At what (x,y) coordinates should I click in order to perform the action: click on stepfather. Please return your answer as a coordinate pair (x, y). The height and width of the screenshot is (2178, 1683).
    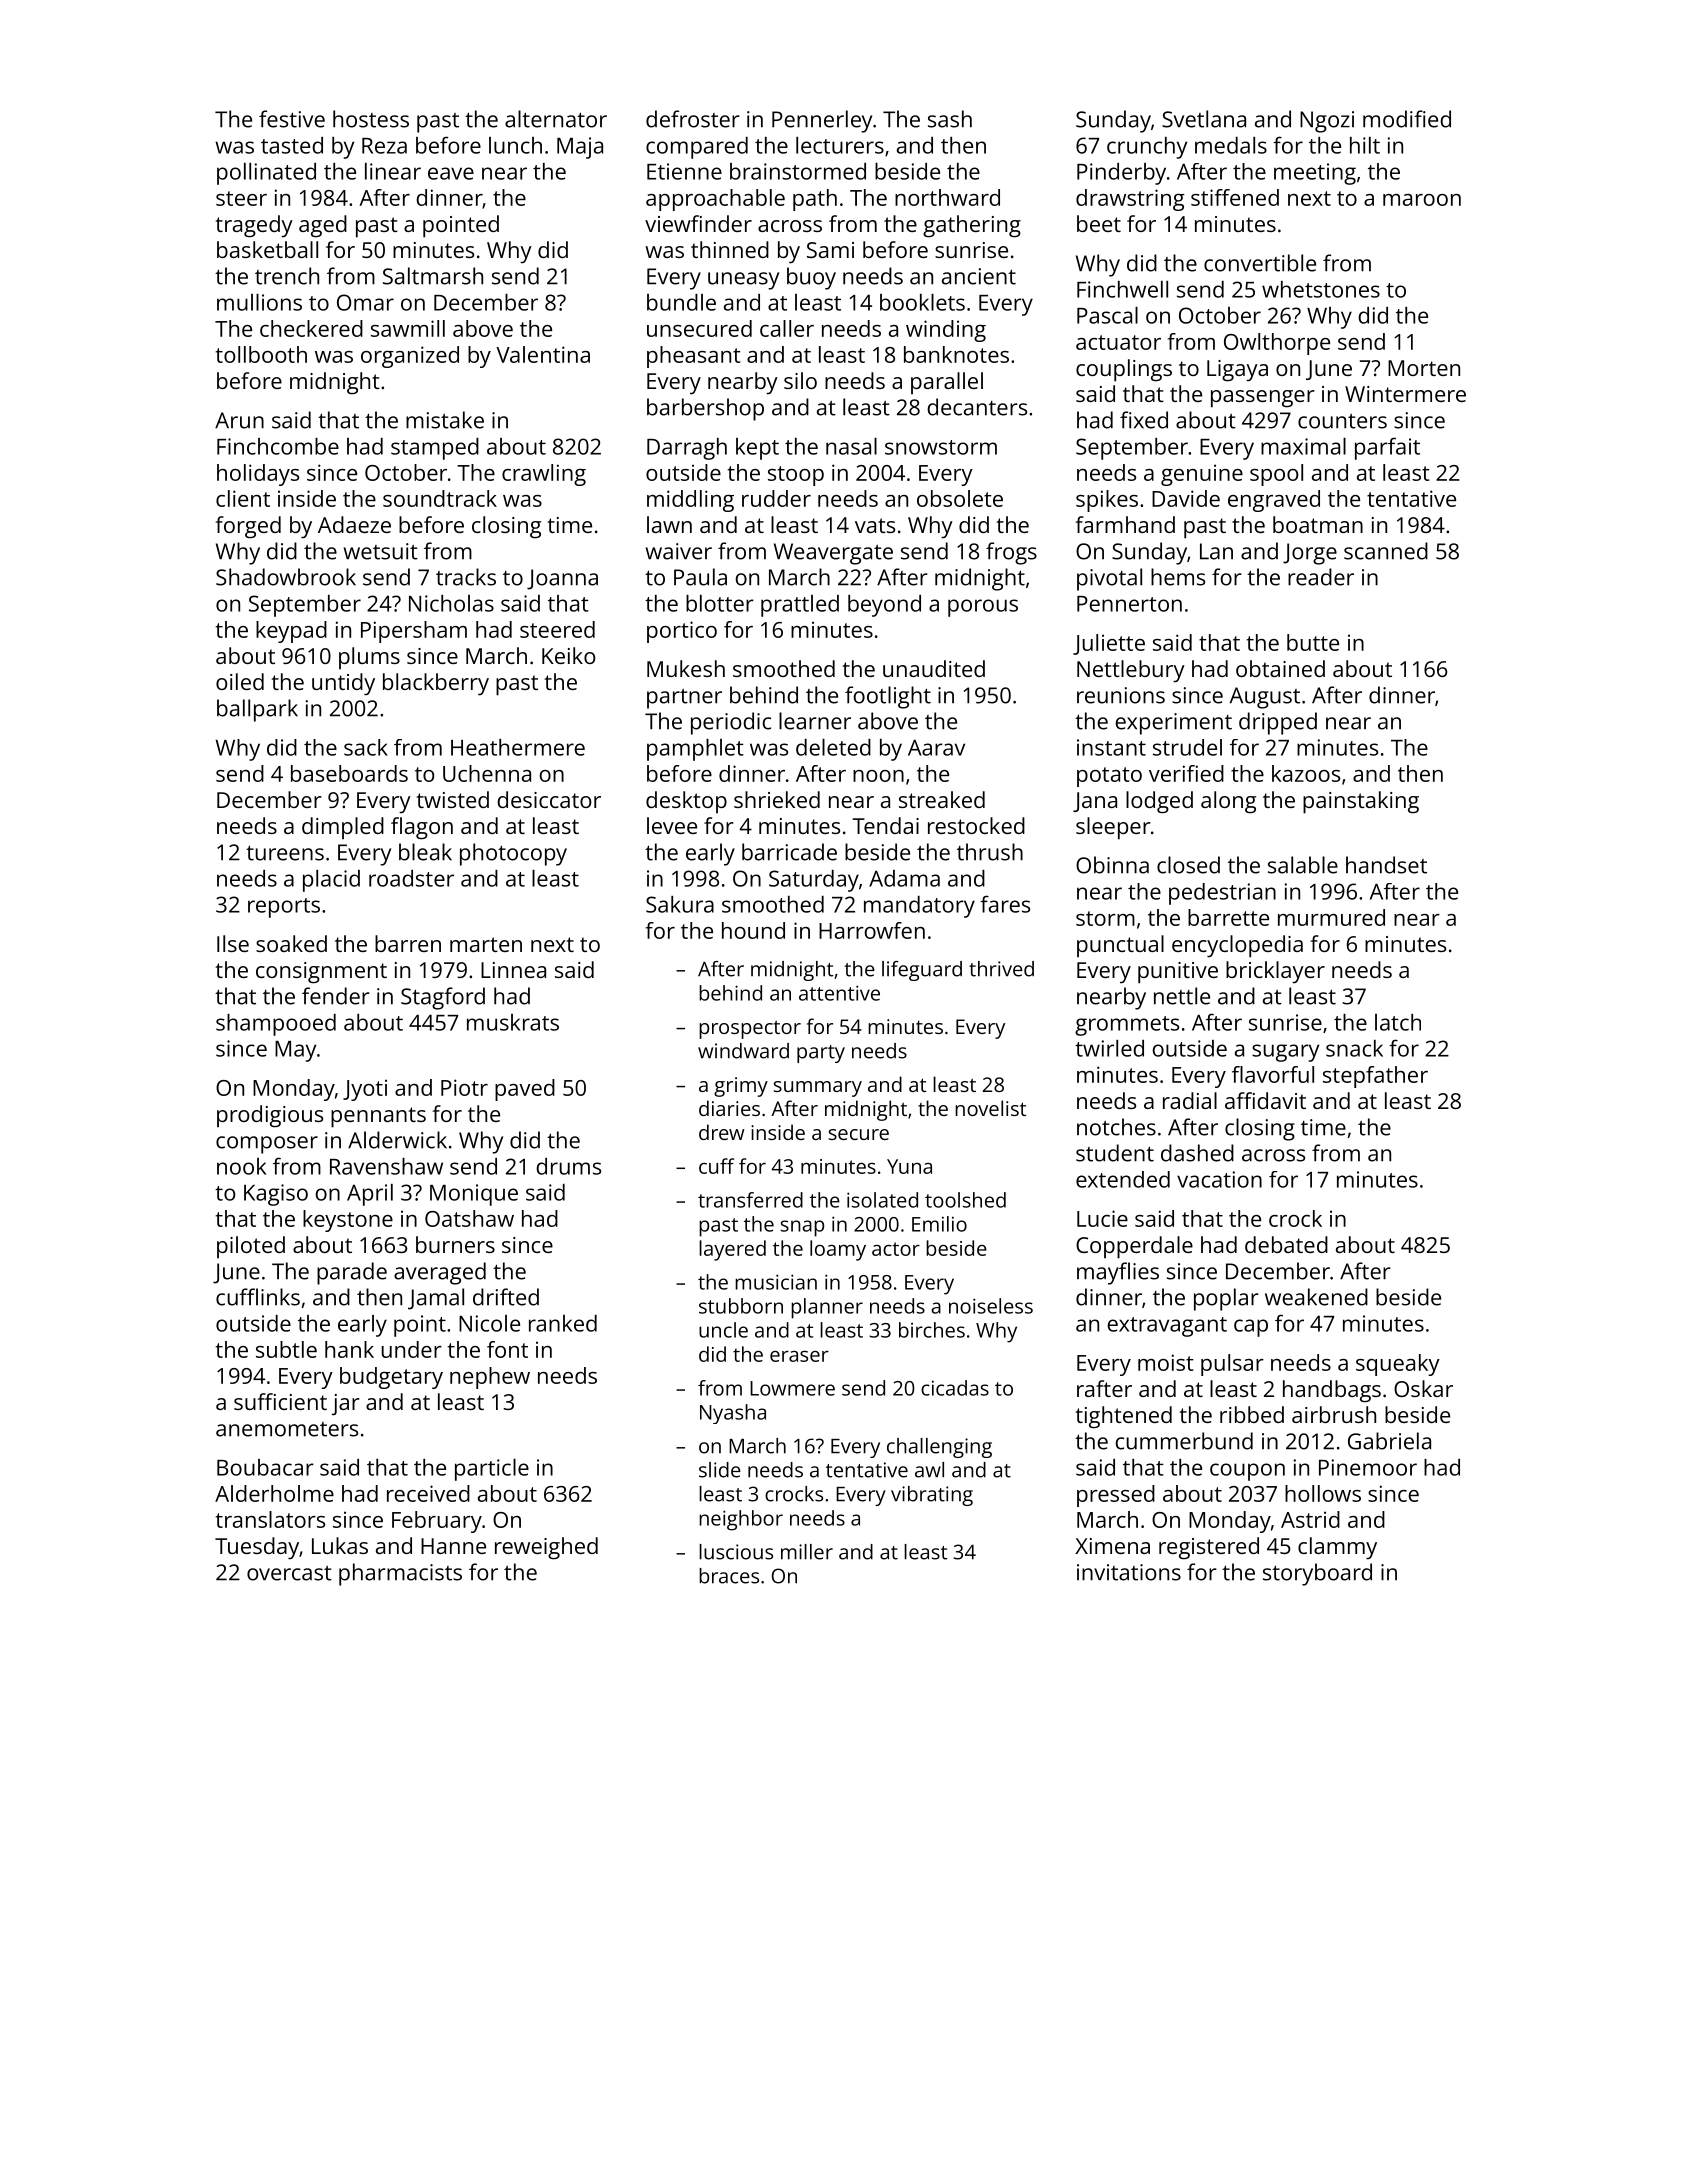
    Looking at the image, I should click on (1375, 1077).
